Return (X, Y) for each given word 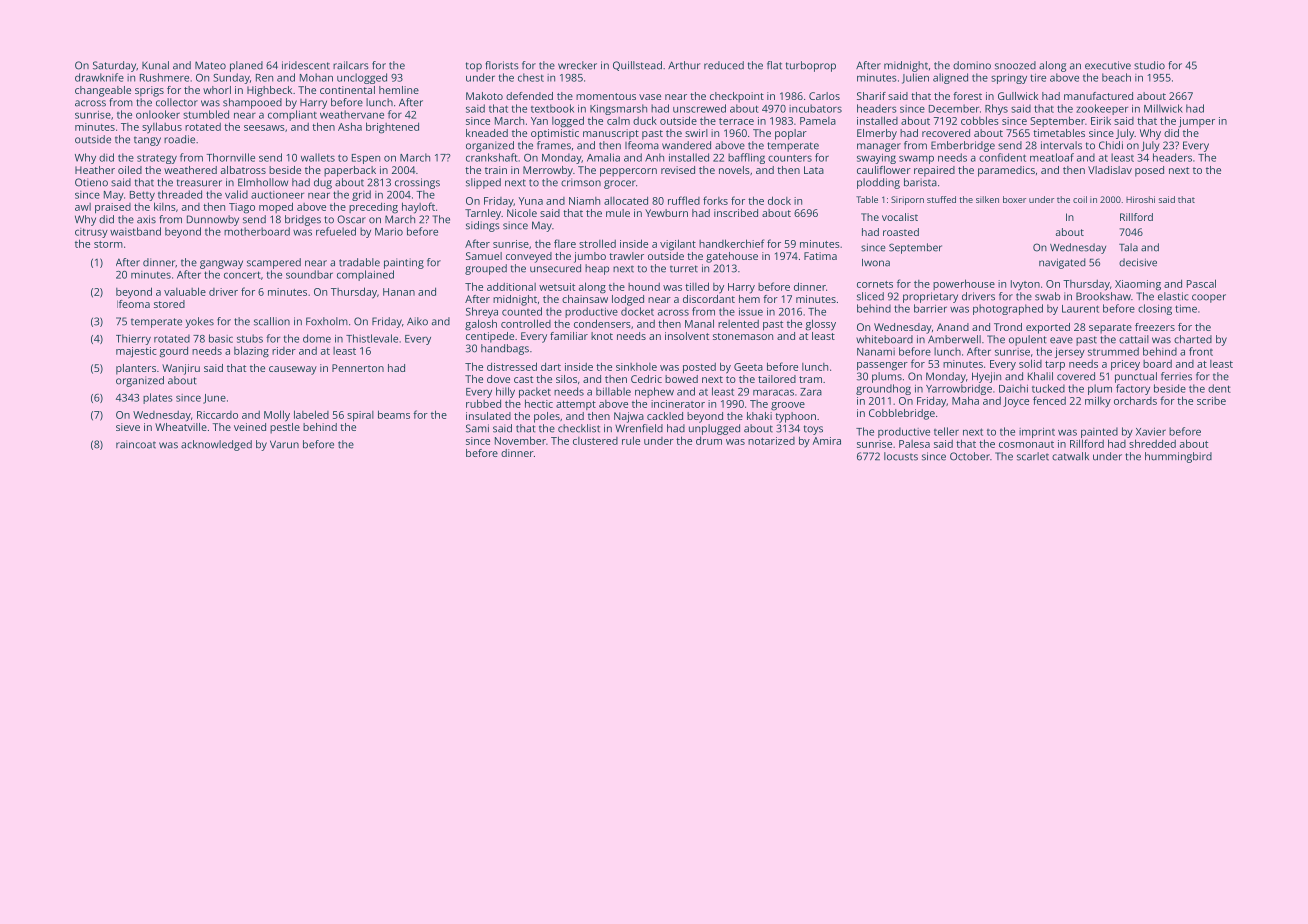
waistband (135, 231)
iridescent (306, 65)
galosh (481, 325)
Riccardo (217, 415)
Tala (1128, 247)
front (1201, 351)
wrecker (577, 65)
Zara (811, 392)
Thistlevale (372, 338)
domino (972, 65)
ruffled (684, 200)
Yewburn (666, 213)
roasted (901, 232)
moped (276, 207)
